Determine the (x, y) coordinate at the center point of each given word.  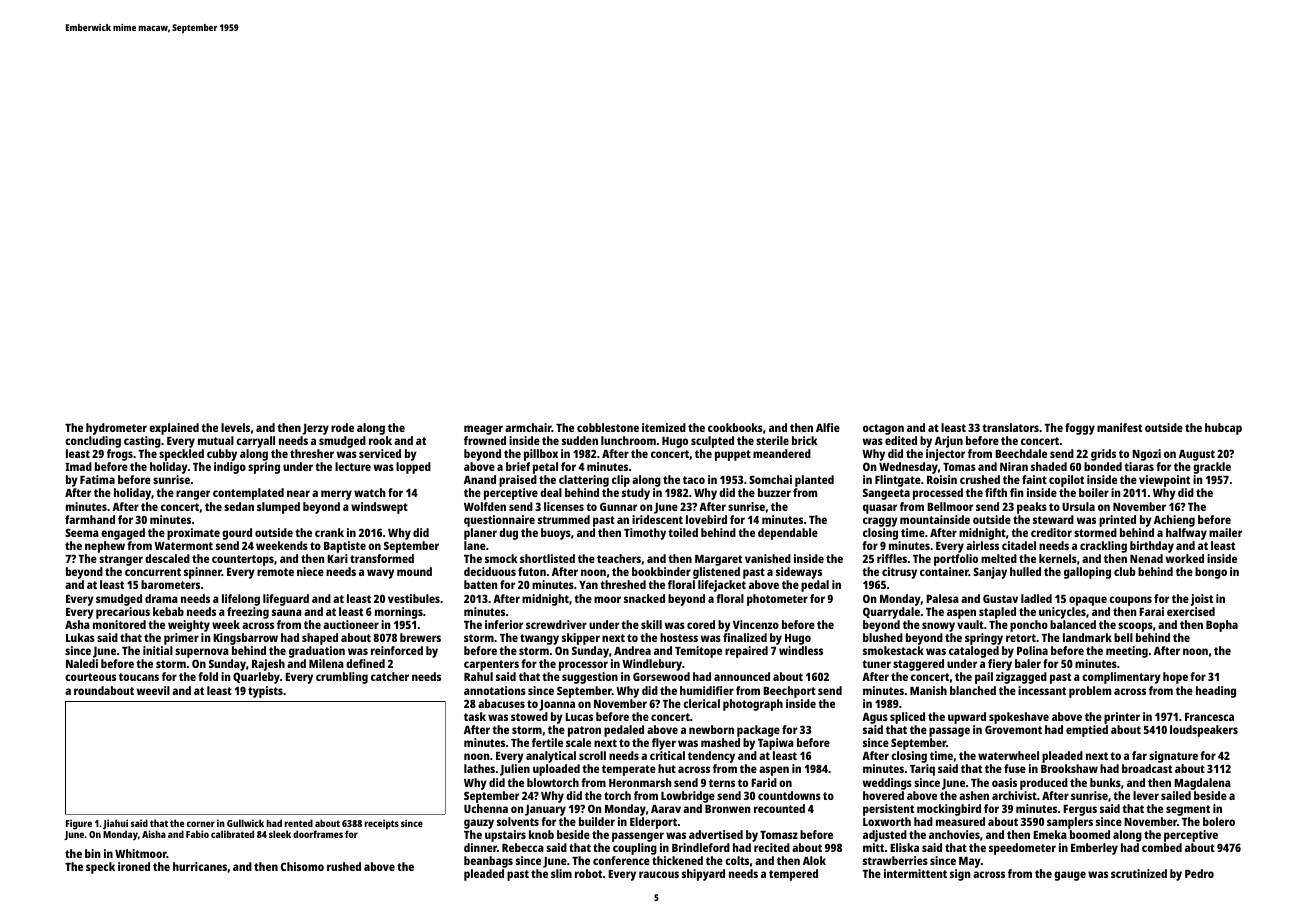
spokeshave (1019, 718)
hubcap (1223, 429)
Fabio (197, 834)
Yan (588, 585)
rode (342, 427)
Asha (77, 624)
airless (982, 545)
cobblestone (608, 427)
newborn (711, 729)
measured (960, 821)
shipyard (703, 875)
